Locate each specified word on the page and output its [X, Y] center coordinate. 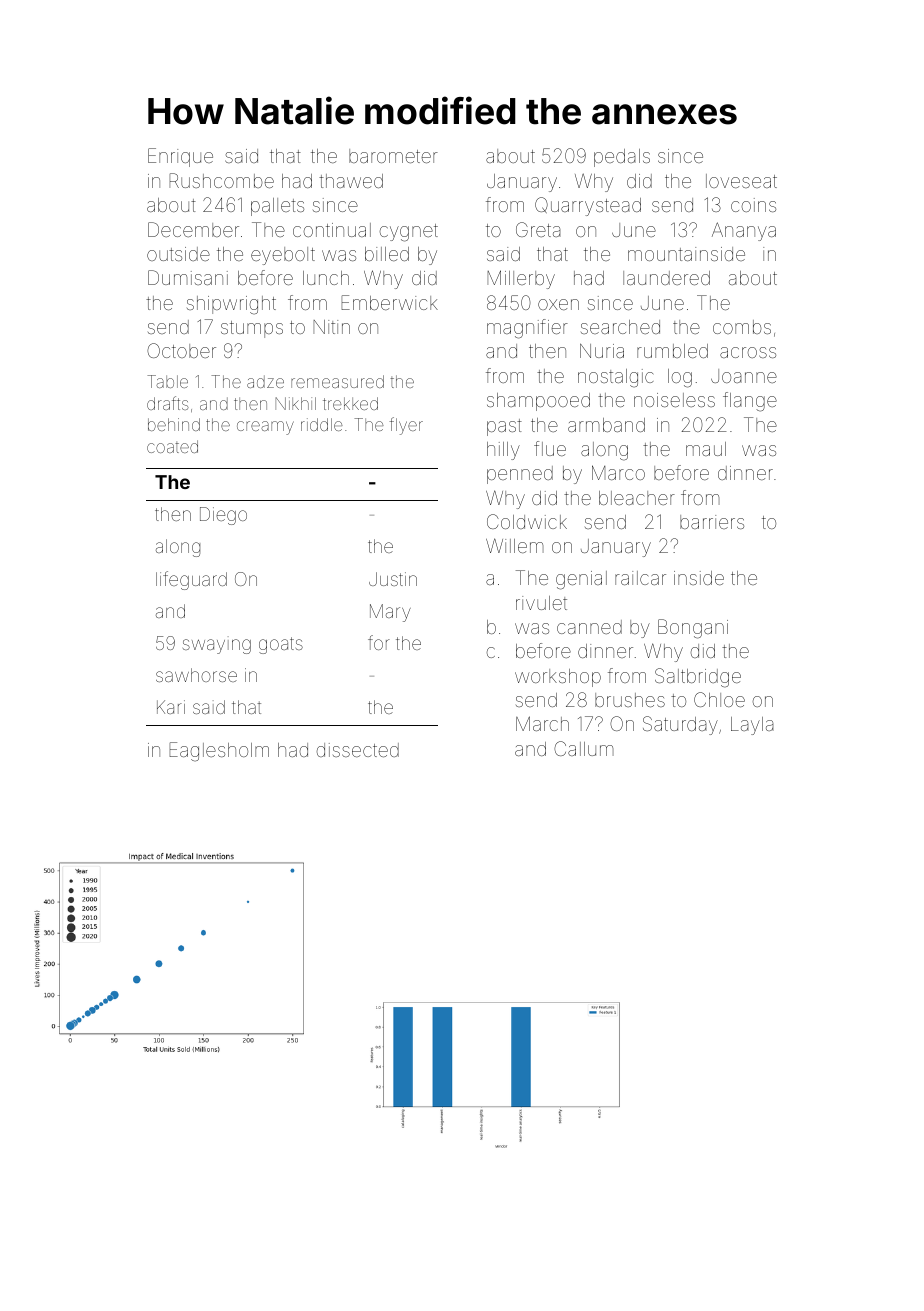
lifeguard [191, 580]
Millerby [521, 279]
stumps [252, 329]
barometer [393, 156]
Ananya [744, 231]
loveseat [741, 181]
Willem [515, 545]
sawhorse [196, 675]
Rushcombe [221, 180]
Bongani [693, 629]
